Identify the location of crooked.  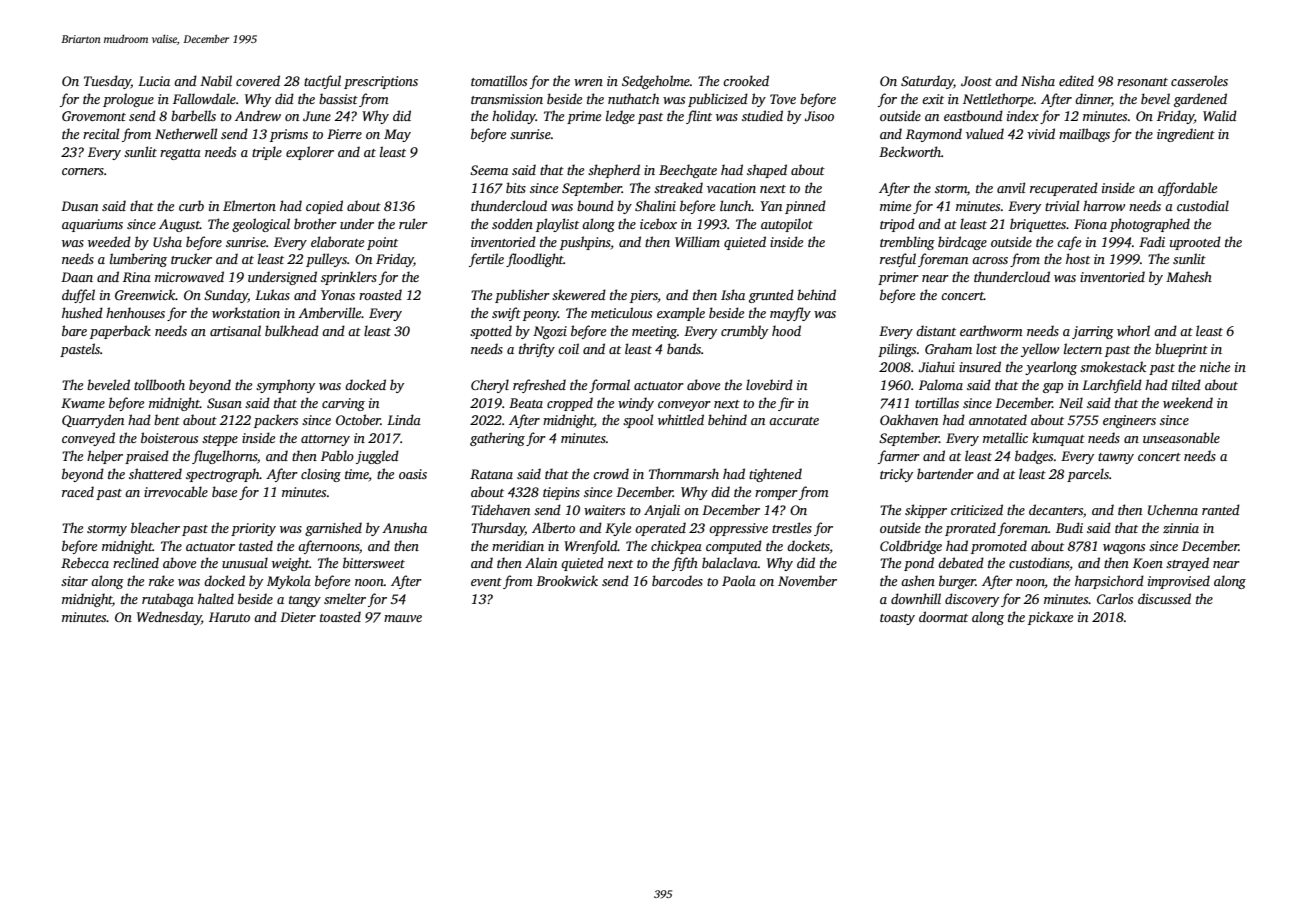
(746, 80).
